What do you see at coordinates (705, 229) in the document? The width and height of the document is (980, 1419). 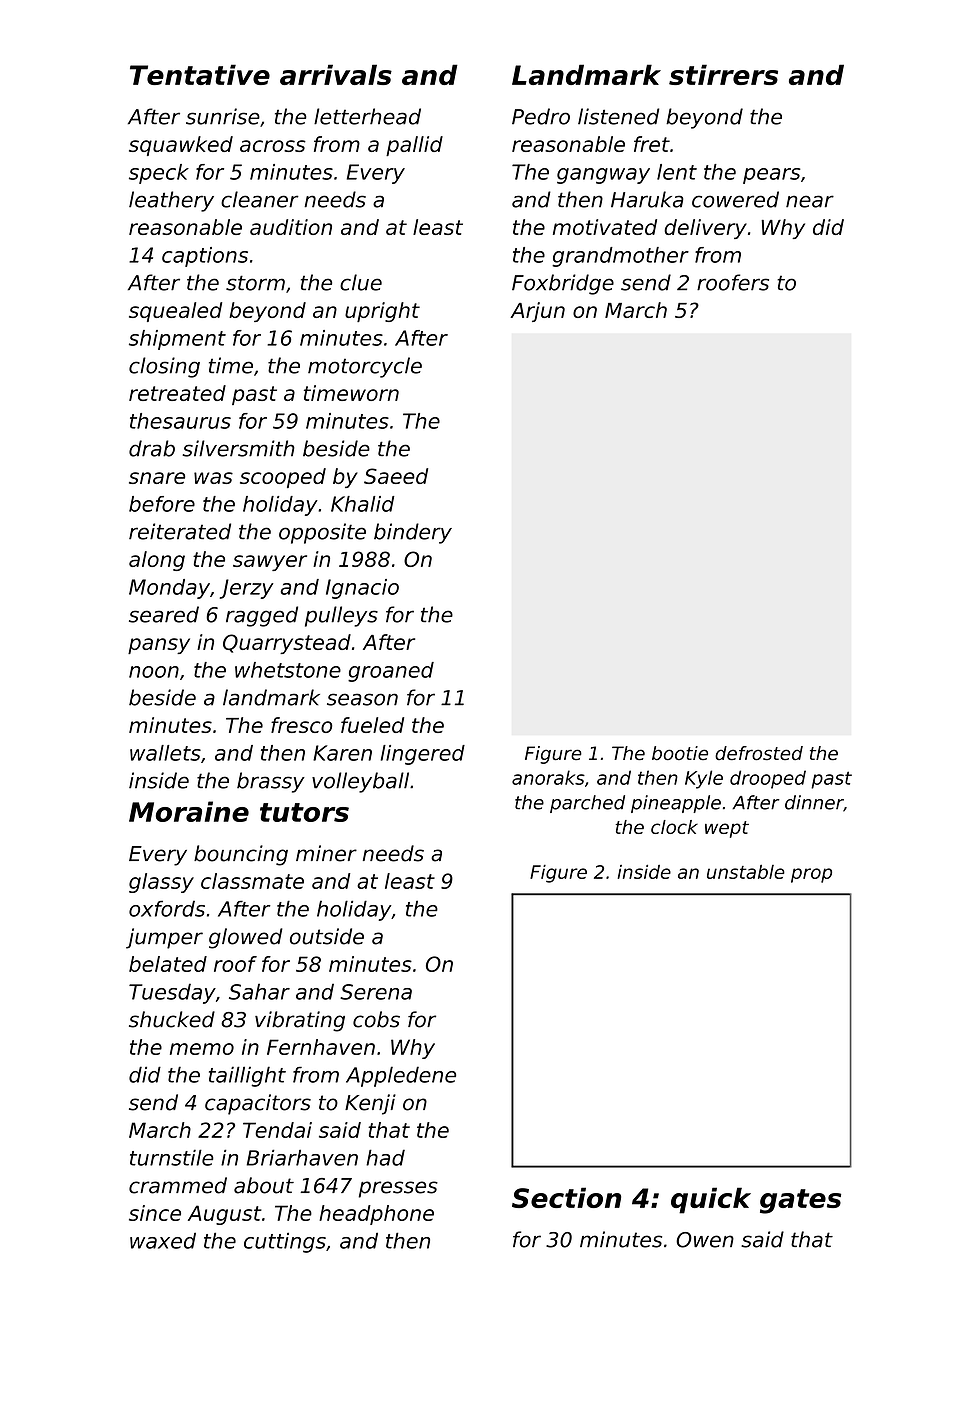 I see `delivery` at bounding box center [705, 229].
